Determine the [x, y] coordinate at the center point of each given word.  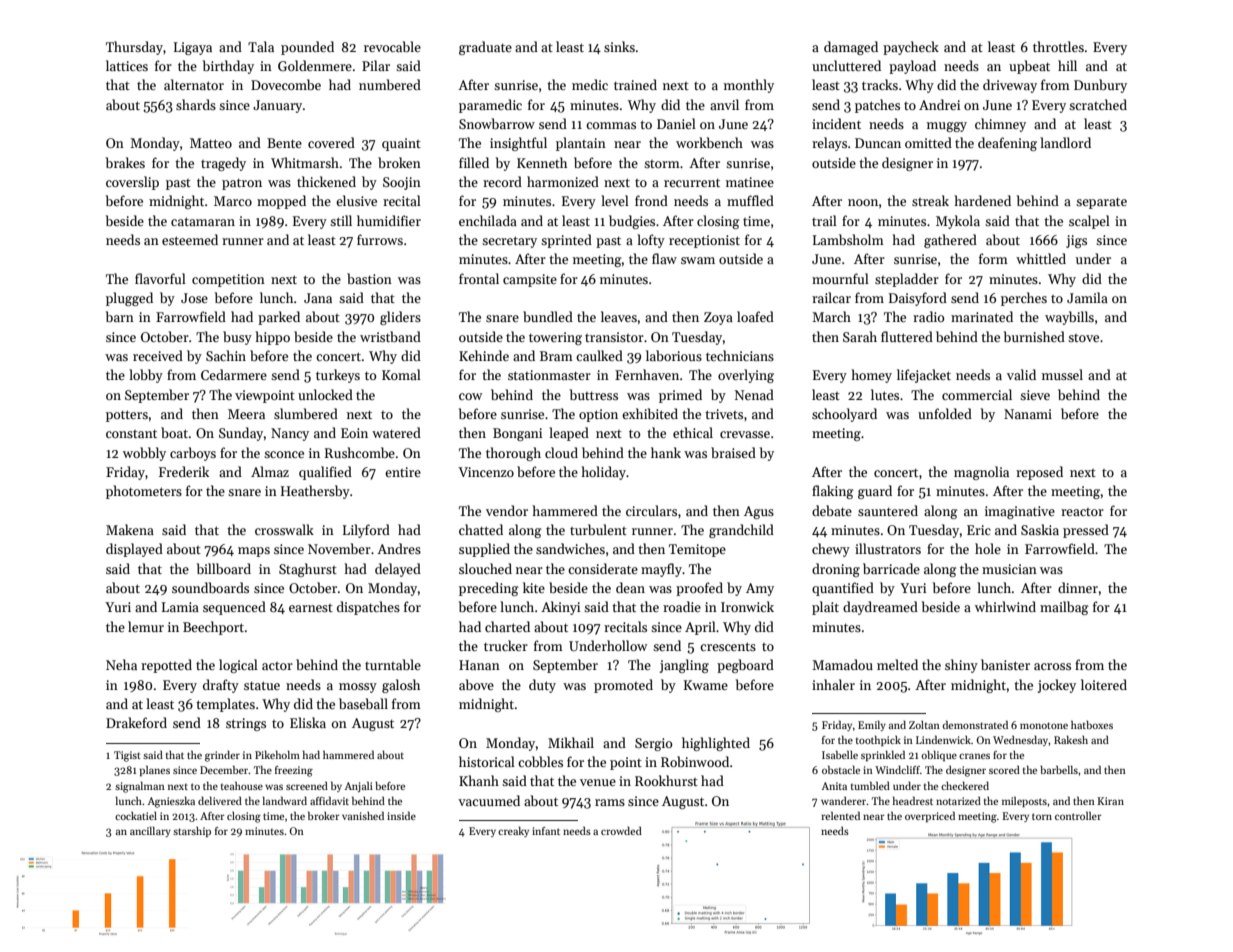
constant [131, 433]
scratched [1098, 104]
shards [196, 104]
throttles [1058, 46]
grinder [222, 756]
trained [635, 84]
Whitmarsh [305, 162]
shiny [961, 666]
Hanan [479, 665]
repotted [166, 666]
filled [474, 162]
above [476, 684]
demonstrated [975, 724]
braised [733, 452]
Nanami [1028, 414]
